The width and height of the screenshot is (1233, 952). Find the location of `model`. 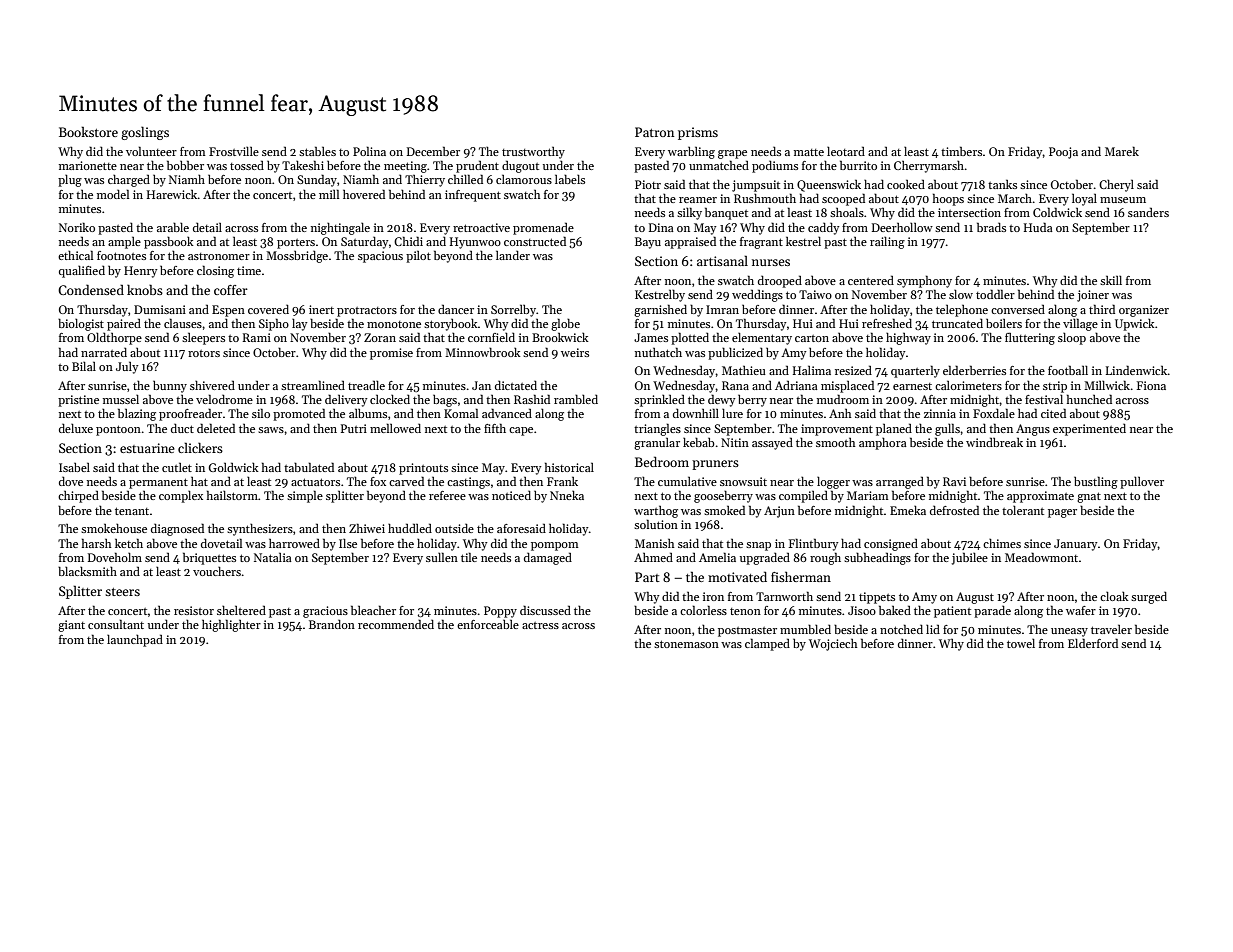

model is located at coordinates (113, 194).
